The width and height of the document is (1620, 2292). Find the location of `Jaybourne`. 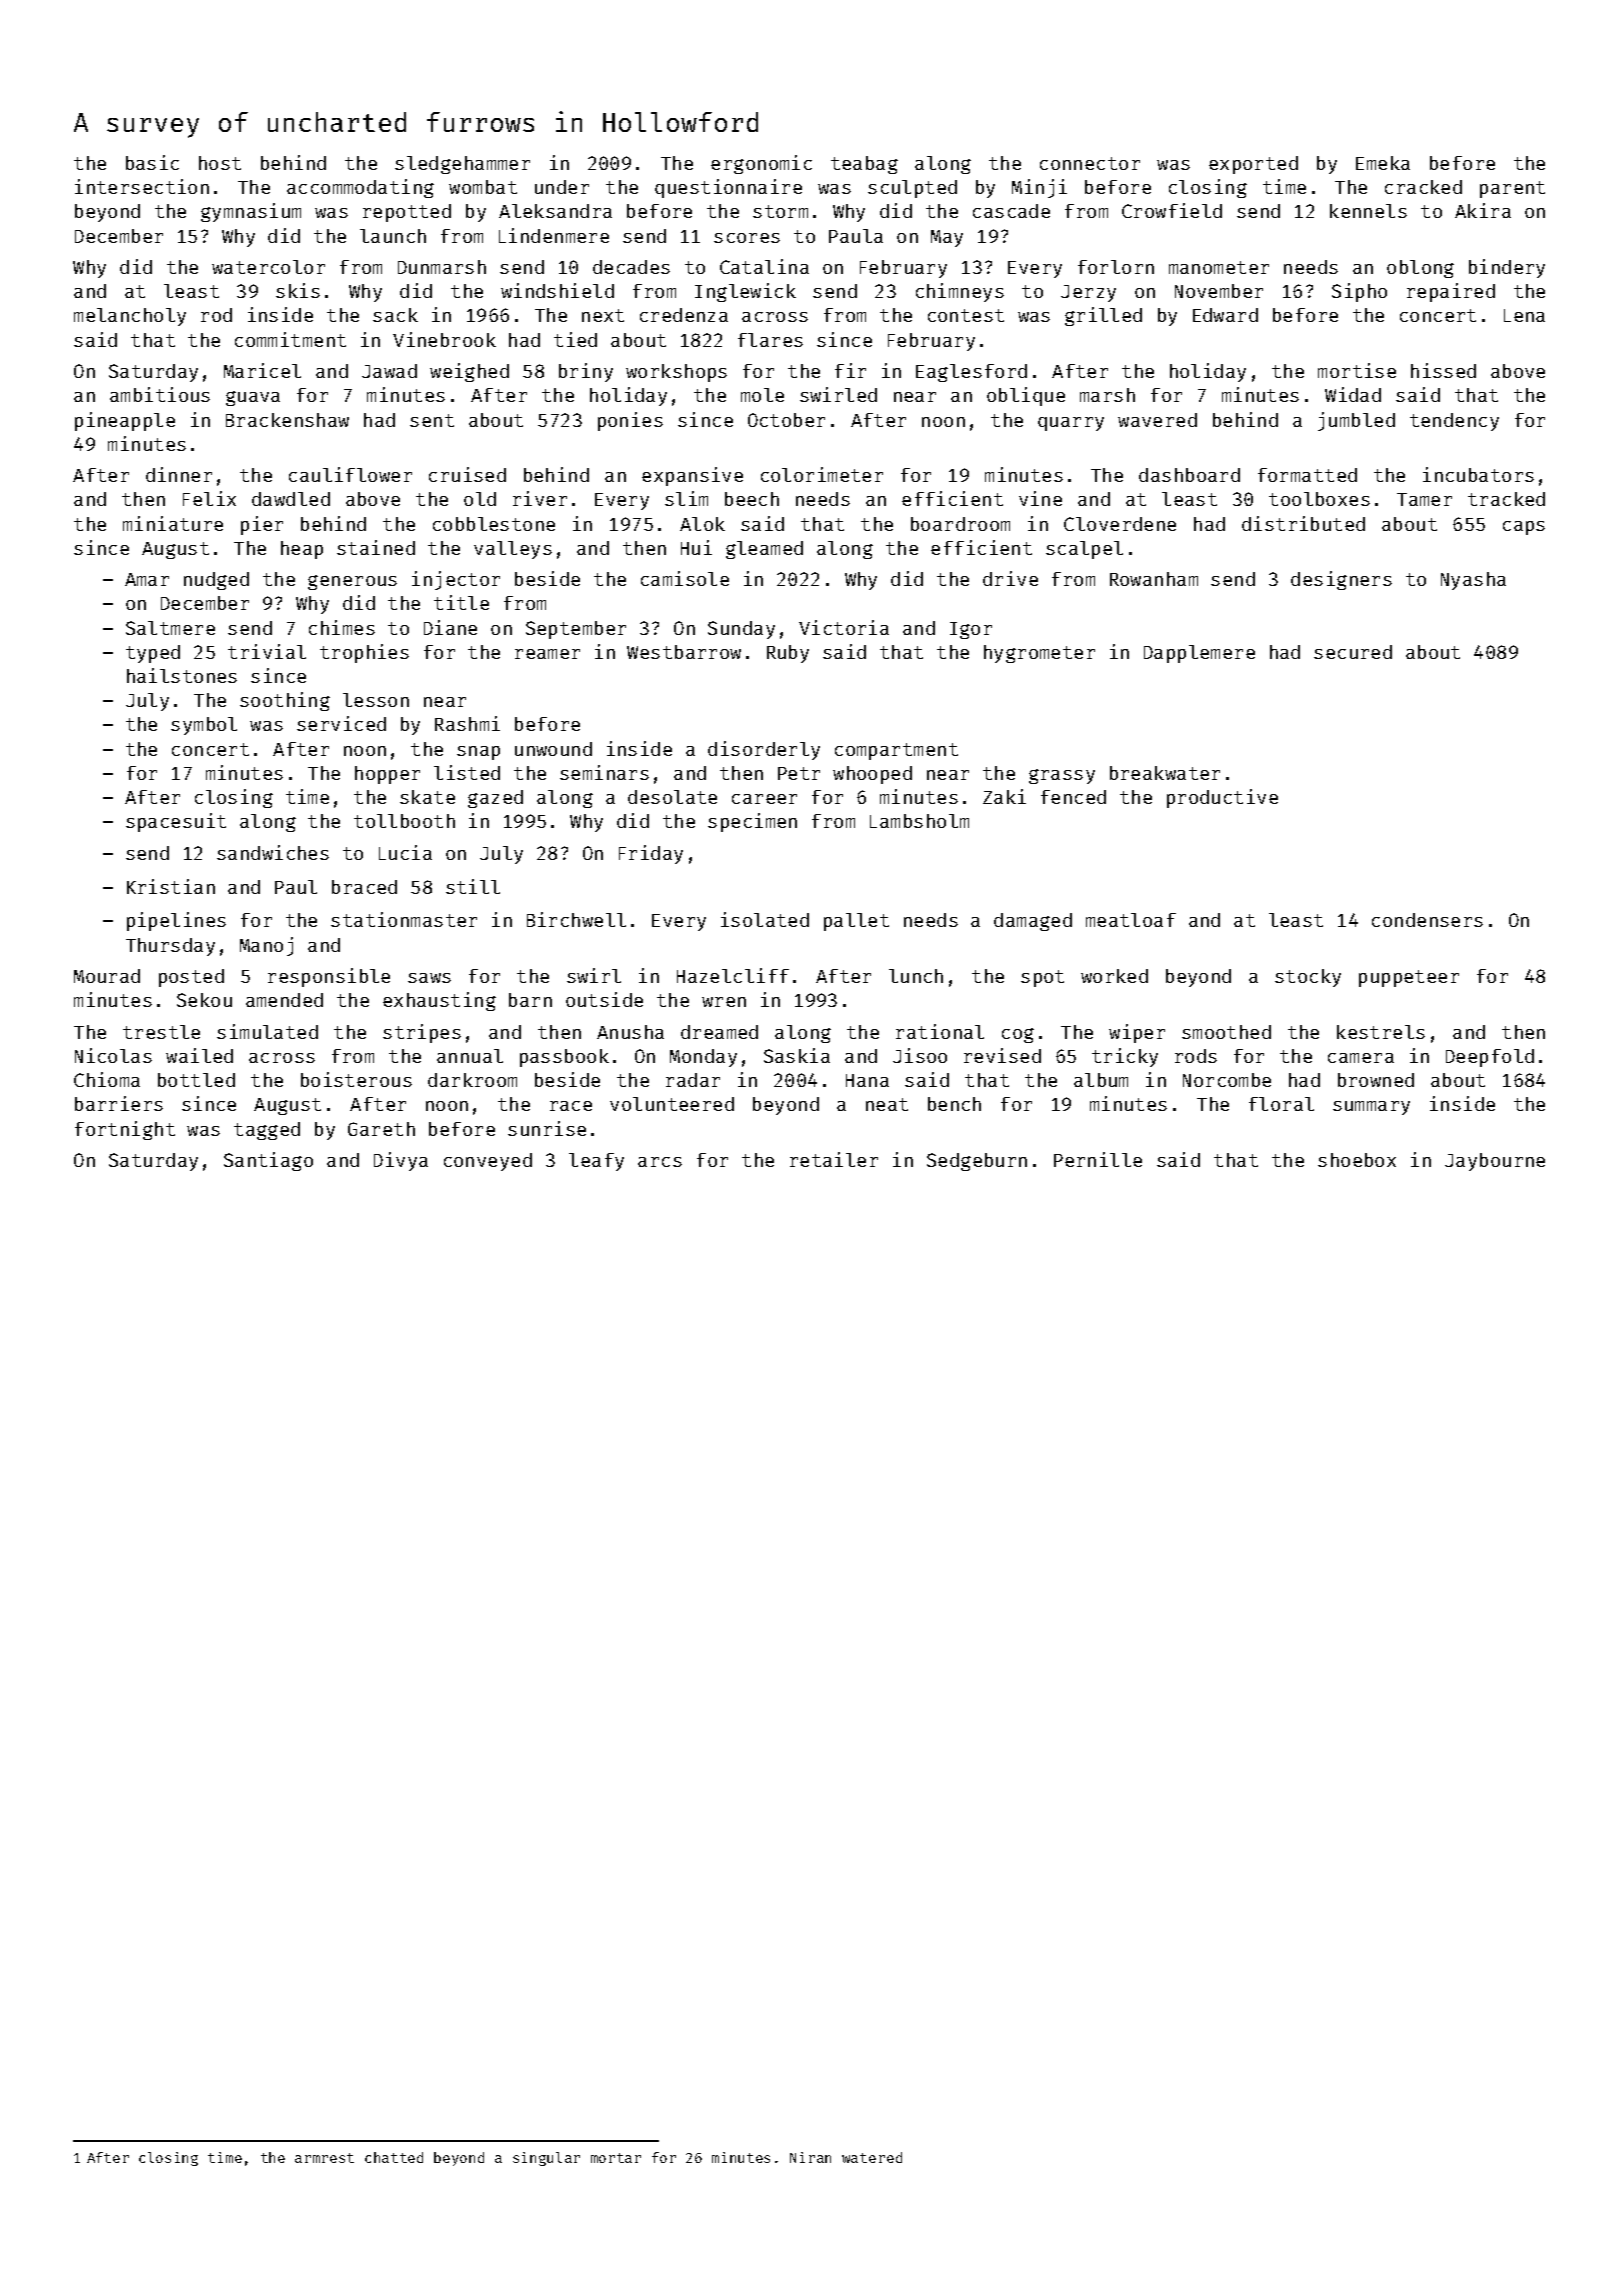

Jaybourne is located at coordinates (1495, 1162).
